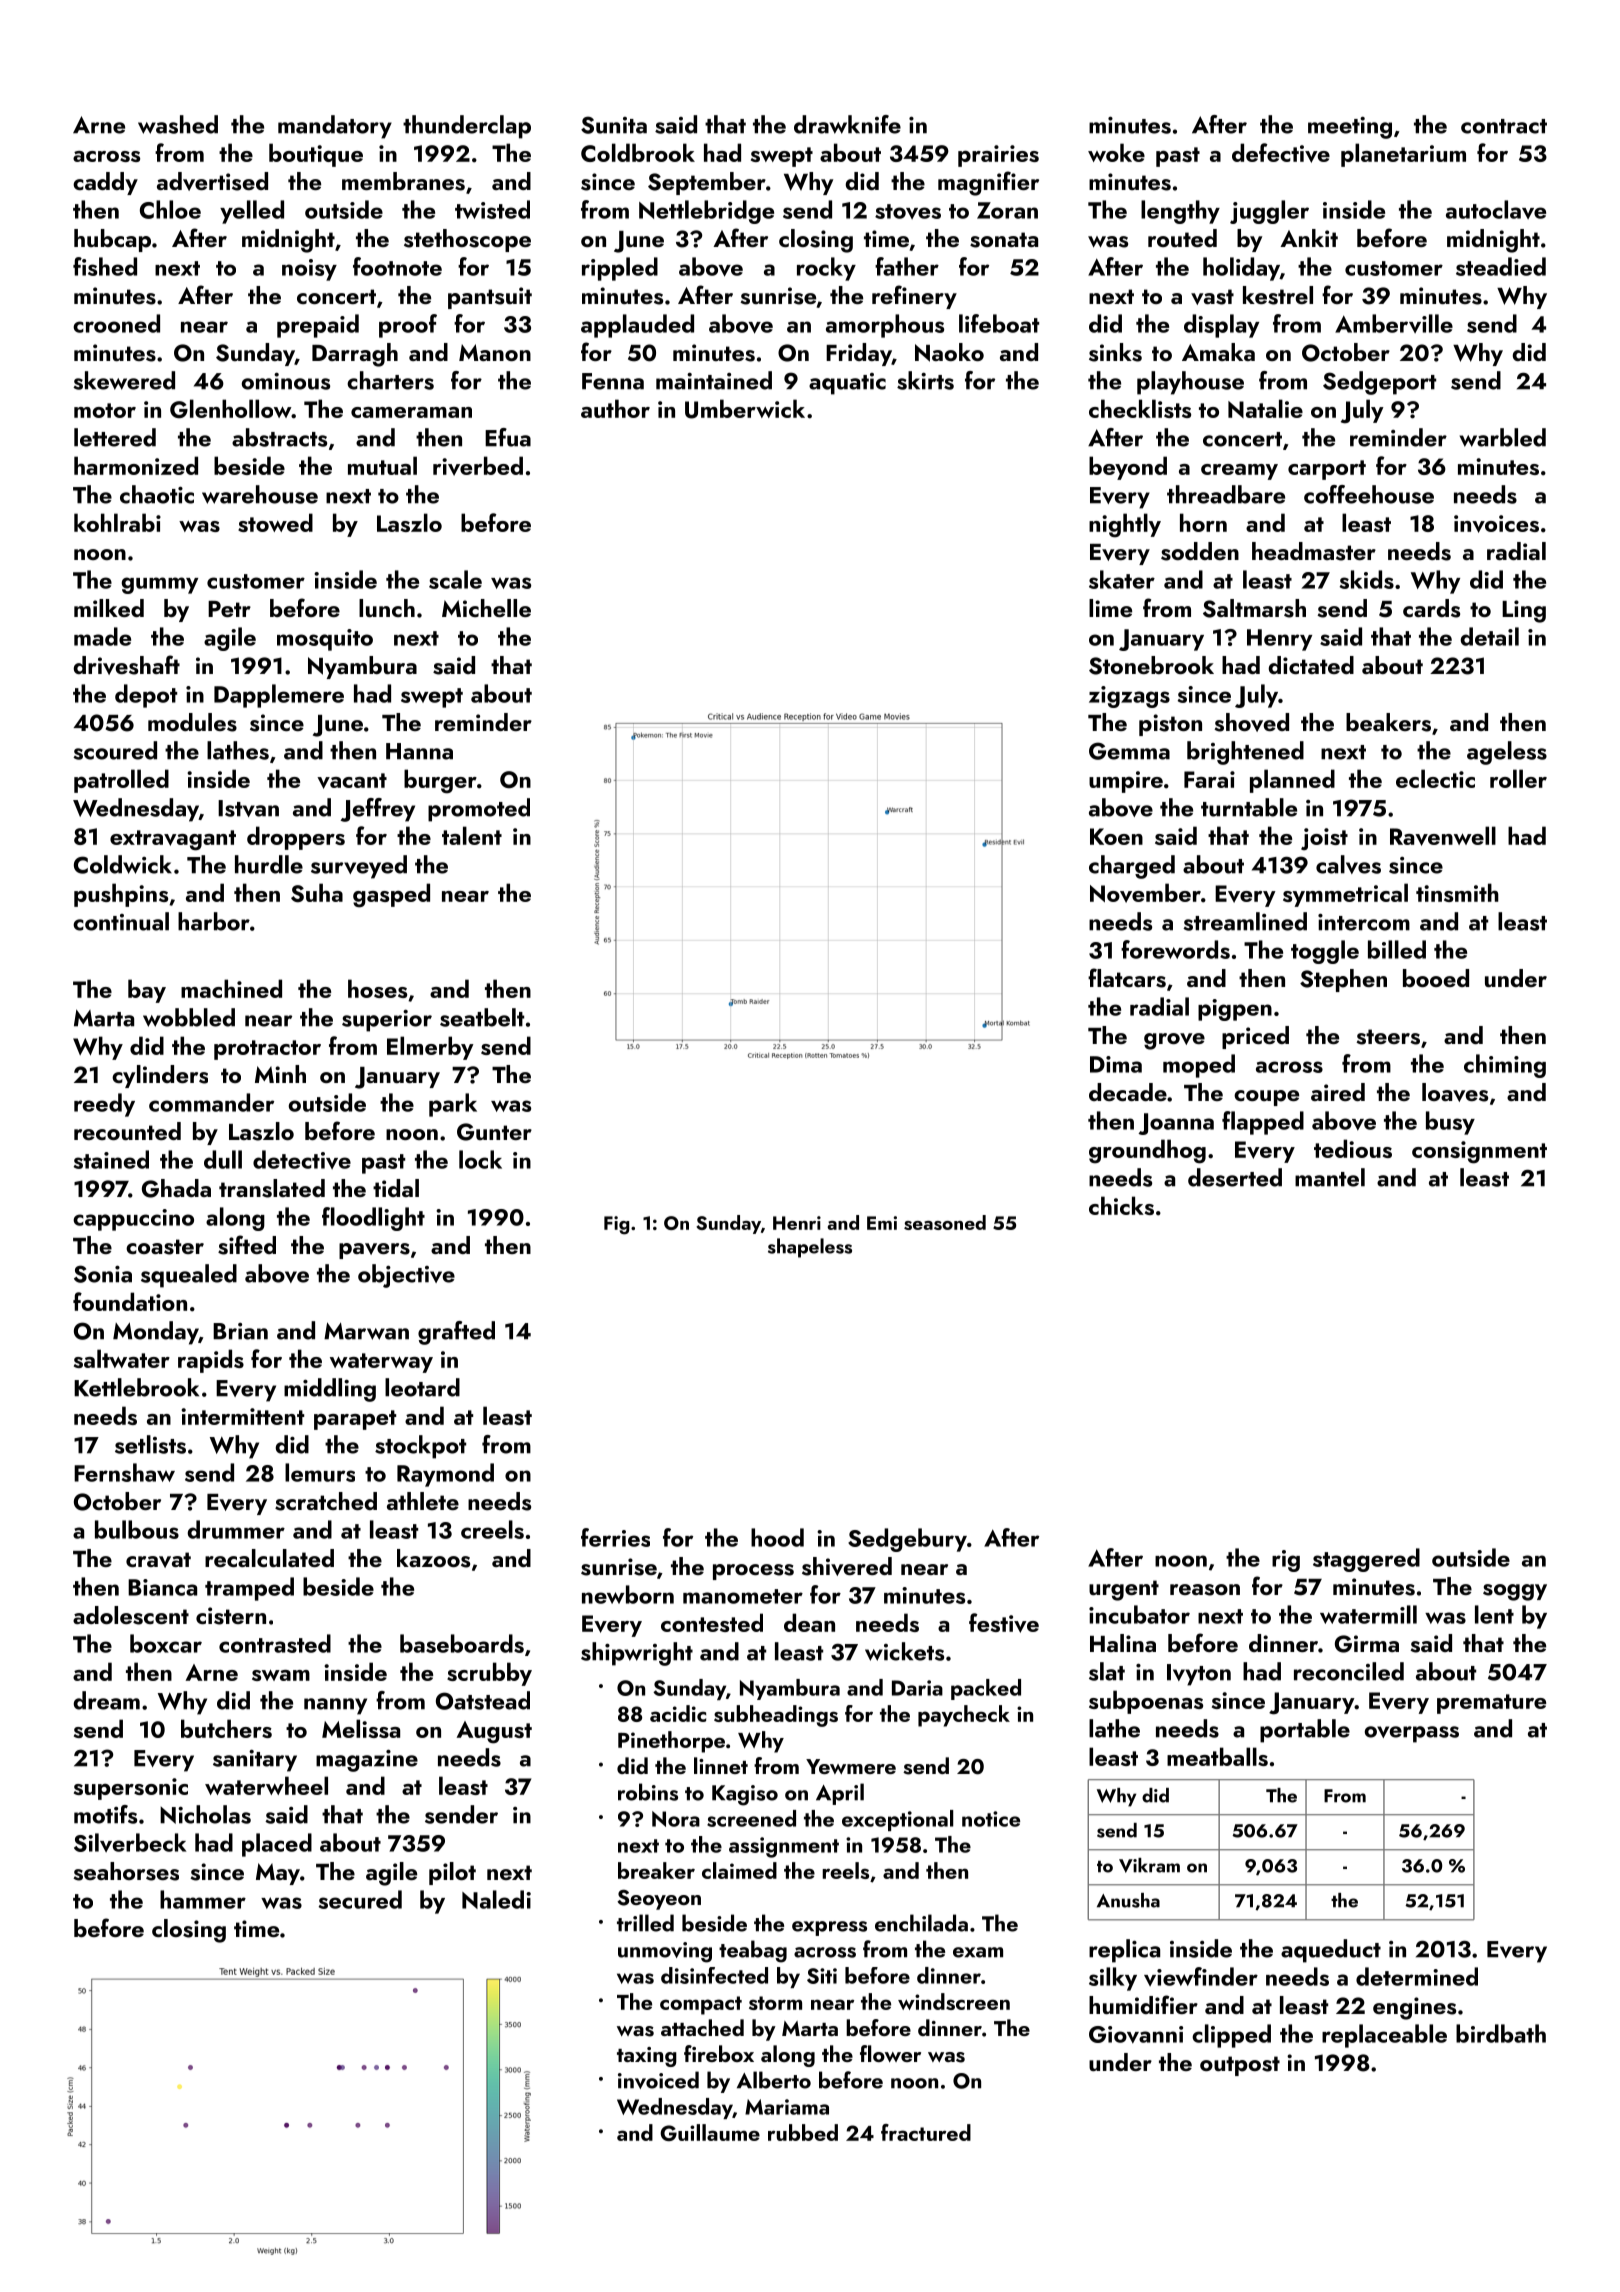 This screenshot has width=1620, height=2292. What do you see at coordinates (203, 1899) in the screenshot?
I see `hammer` at bounding box center [203, 1899].
